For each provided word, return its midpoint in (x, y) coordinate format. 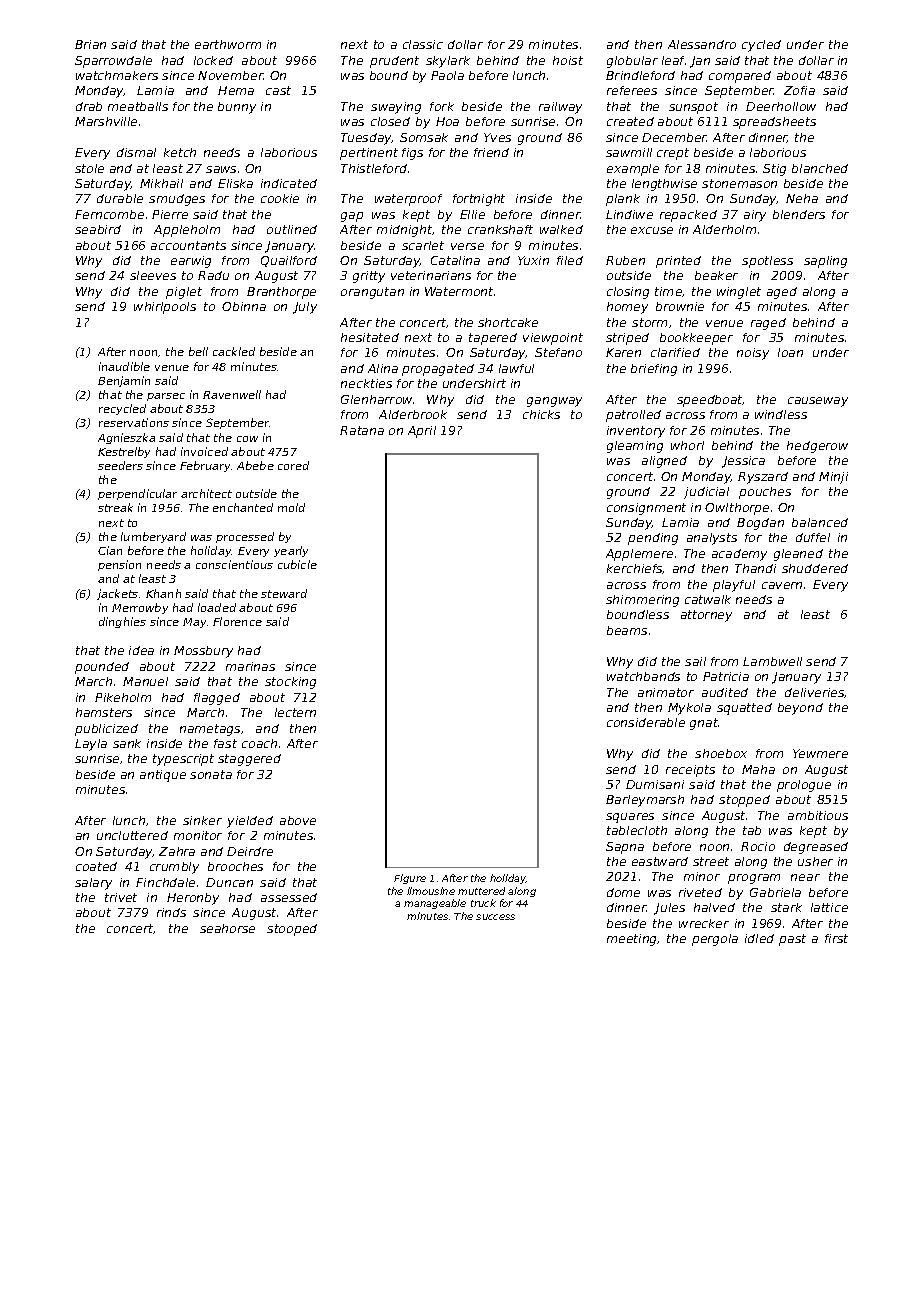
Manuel (145, 681)
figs (412, 154)
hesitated (370, 337)
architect (206, 493)
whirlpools (165, 308)
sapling (825, 262)
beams (627, 630)
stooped (292, 930)
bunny (237, 108)
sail (695, 661)
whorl (687, 445)
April (422, 432)
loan (790, 352)
